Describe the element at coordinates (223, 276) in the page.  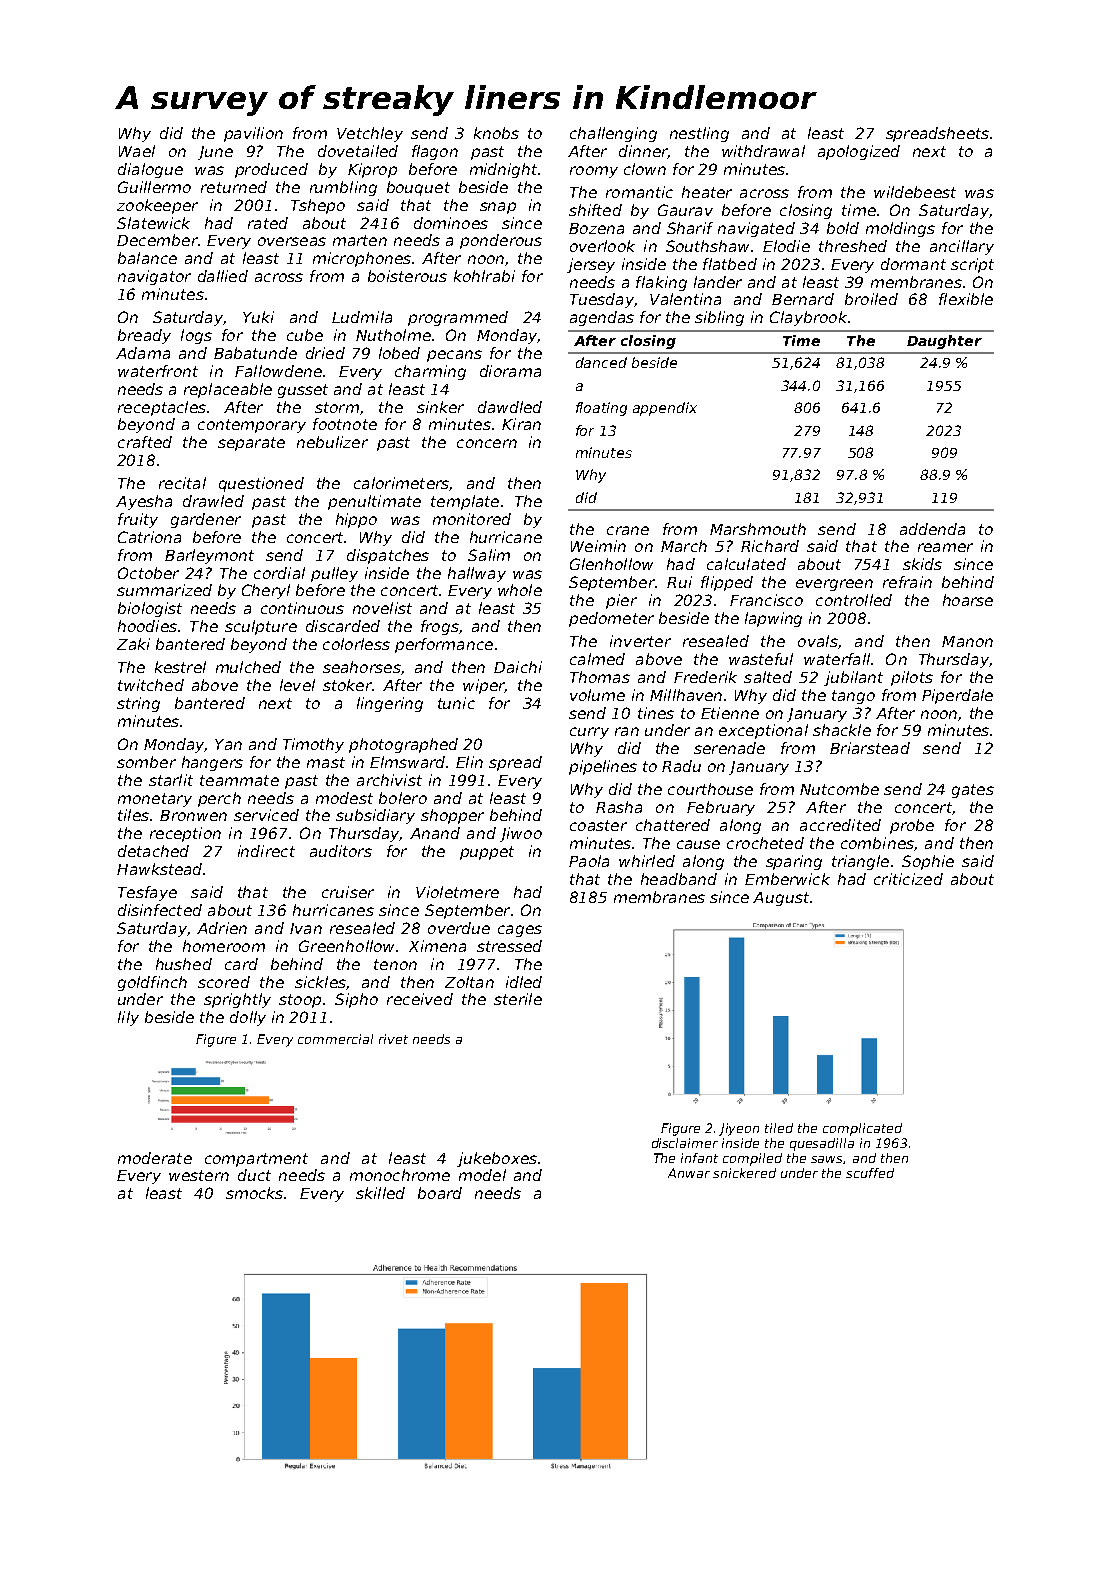
I see `dallied` at that location.
